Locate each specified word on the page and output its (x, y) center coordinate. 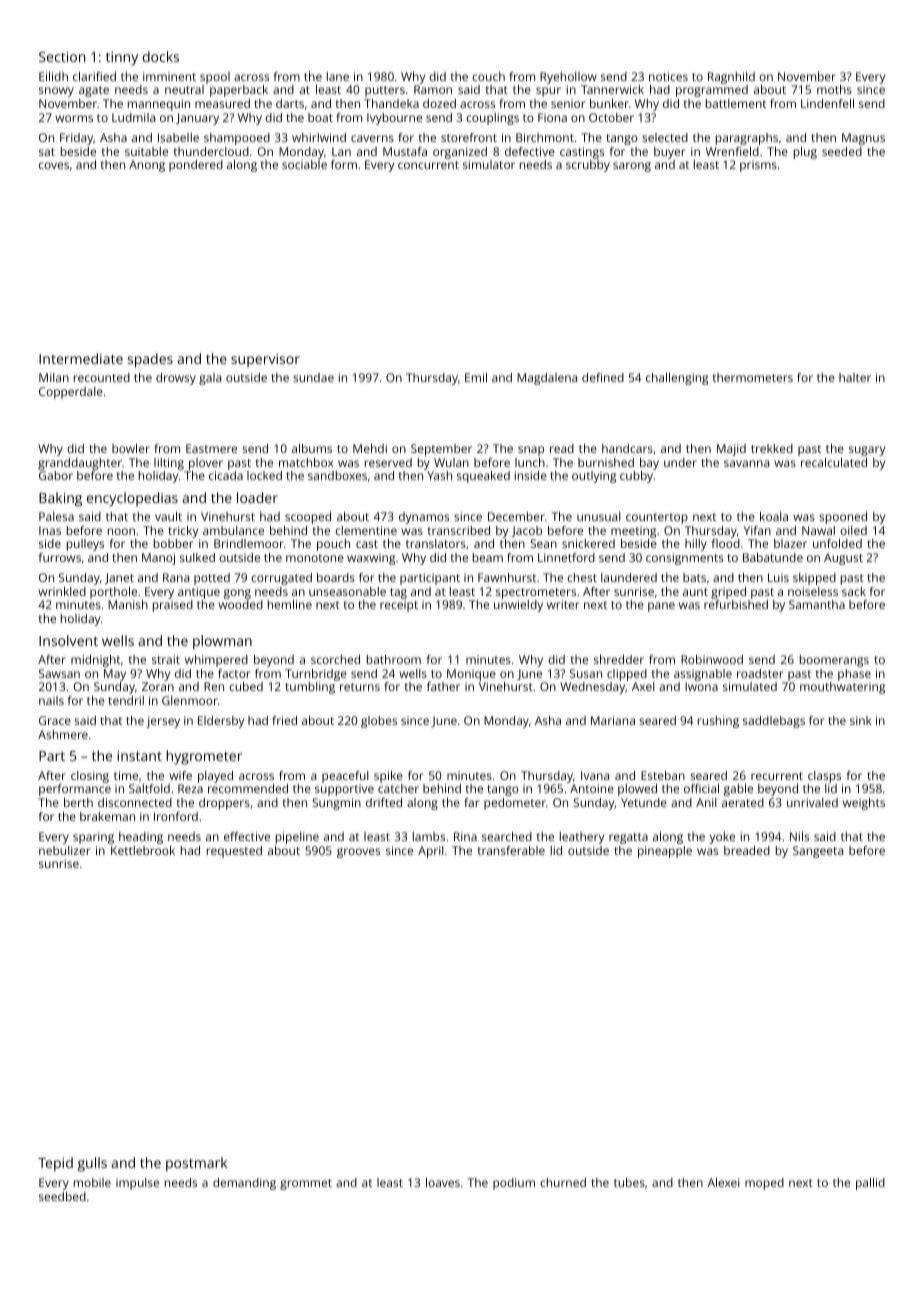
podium (514, 1184)
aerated (743, 802)
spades (150, 360)
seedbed (62, 1196)
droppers (224, 804)
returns (360, 687)
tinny (122, 59)
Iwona (701, 686)
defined (603, 377)
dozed (439, 103)
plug (805, 153)
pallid (870, 1184)
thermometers (753, 377)
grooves (358, 853)
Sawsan (59, 673)
